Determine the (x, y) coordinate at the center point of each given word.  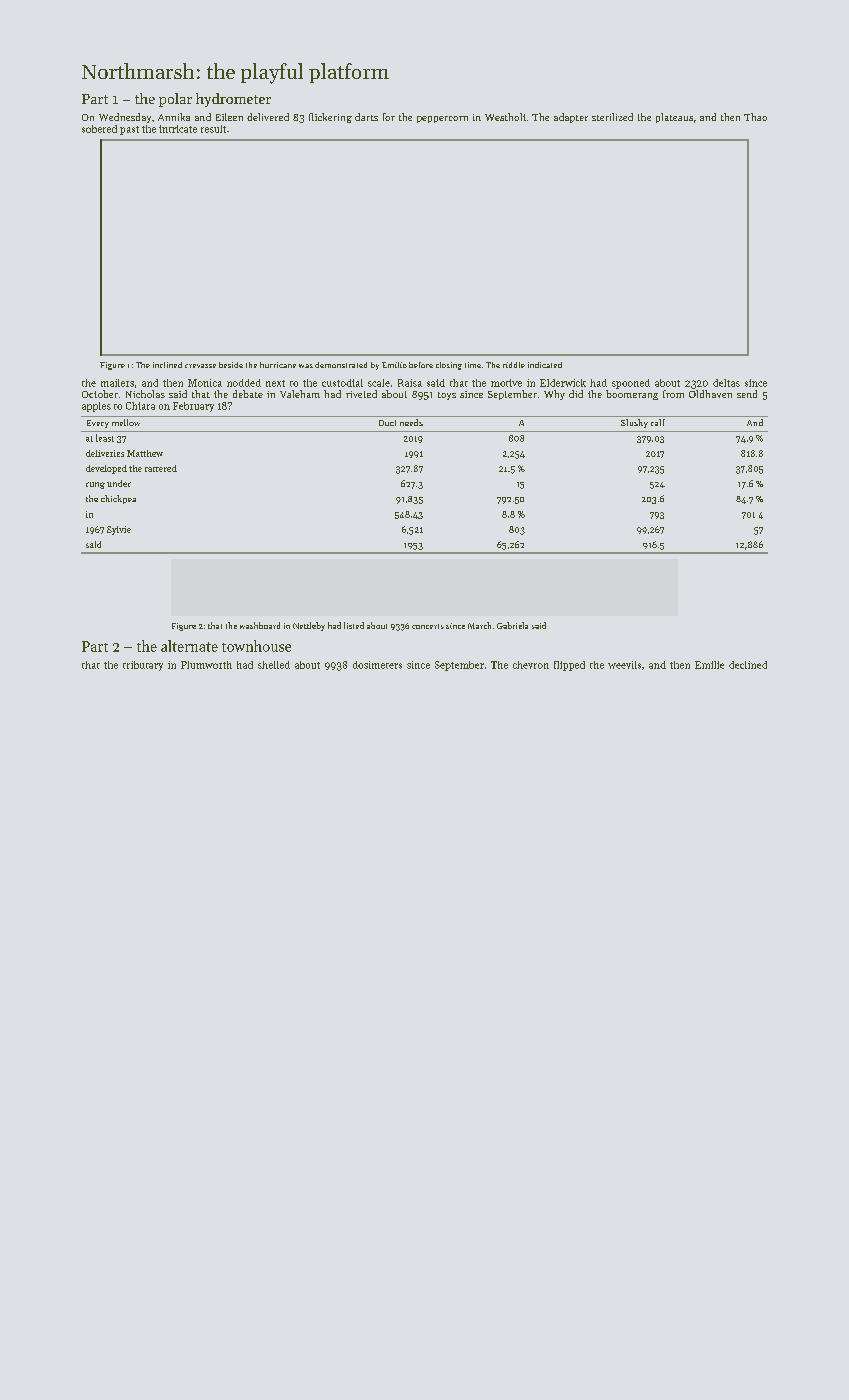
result (213, 129)
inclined (167, 365)
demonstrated (341, 365)
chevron (531, 665)
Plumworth (206, 665)
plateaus (674, 118)
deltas (726, 383)
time (473, 365)
